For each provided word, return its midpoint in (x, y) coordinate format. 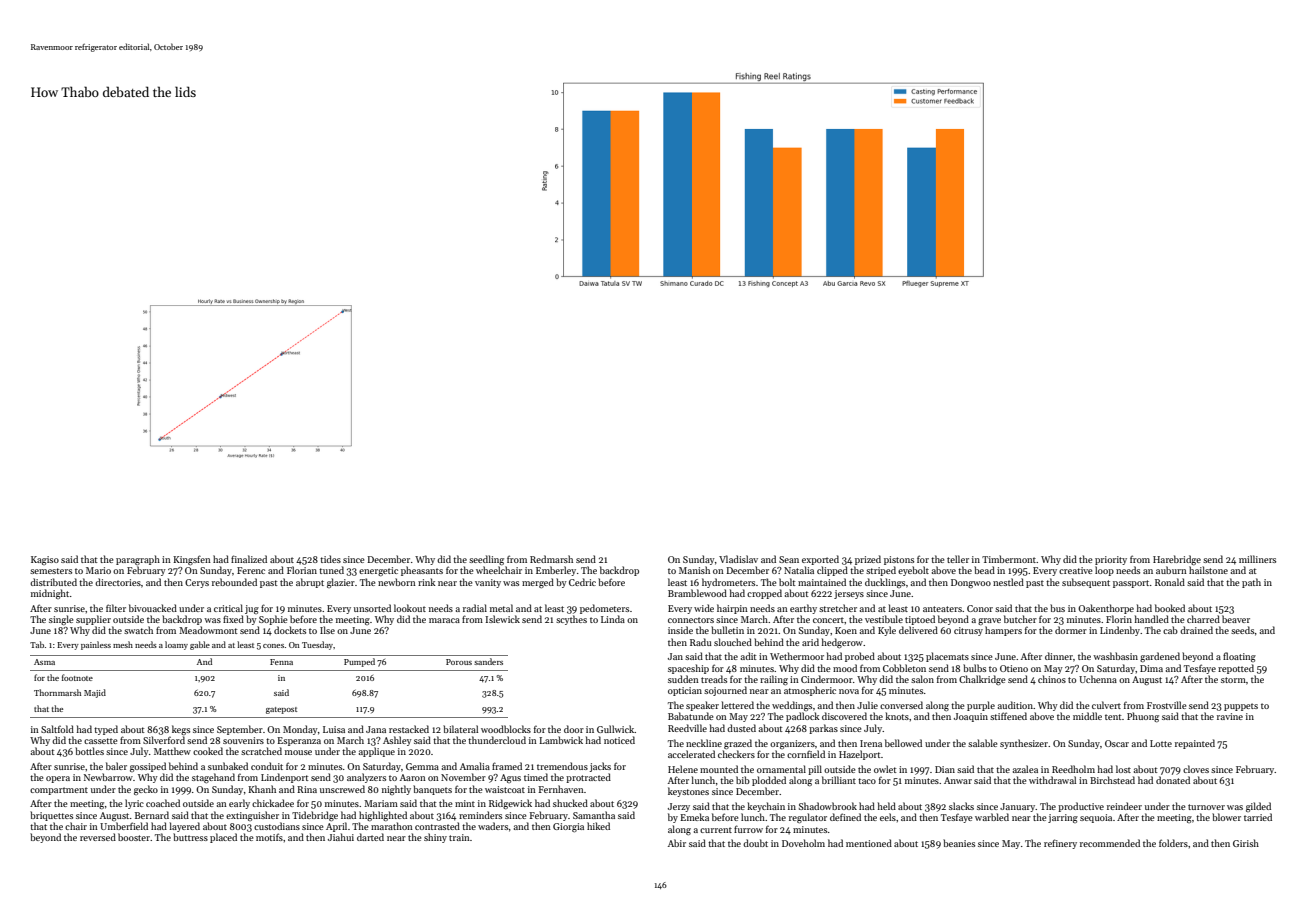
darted (370, 837)
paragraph (138, 560)
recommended (1110, 843)
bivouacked (153, 608)
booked (1170, 608)
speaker (702, 706)
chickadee (273, 803)
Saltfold (57, 729)
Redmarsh (551, 559)
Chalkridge (982, 680)
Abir (677, 843)
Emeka (694, 817)
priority (1111, 560)
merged (538, 583)
